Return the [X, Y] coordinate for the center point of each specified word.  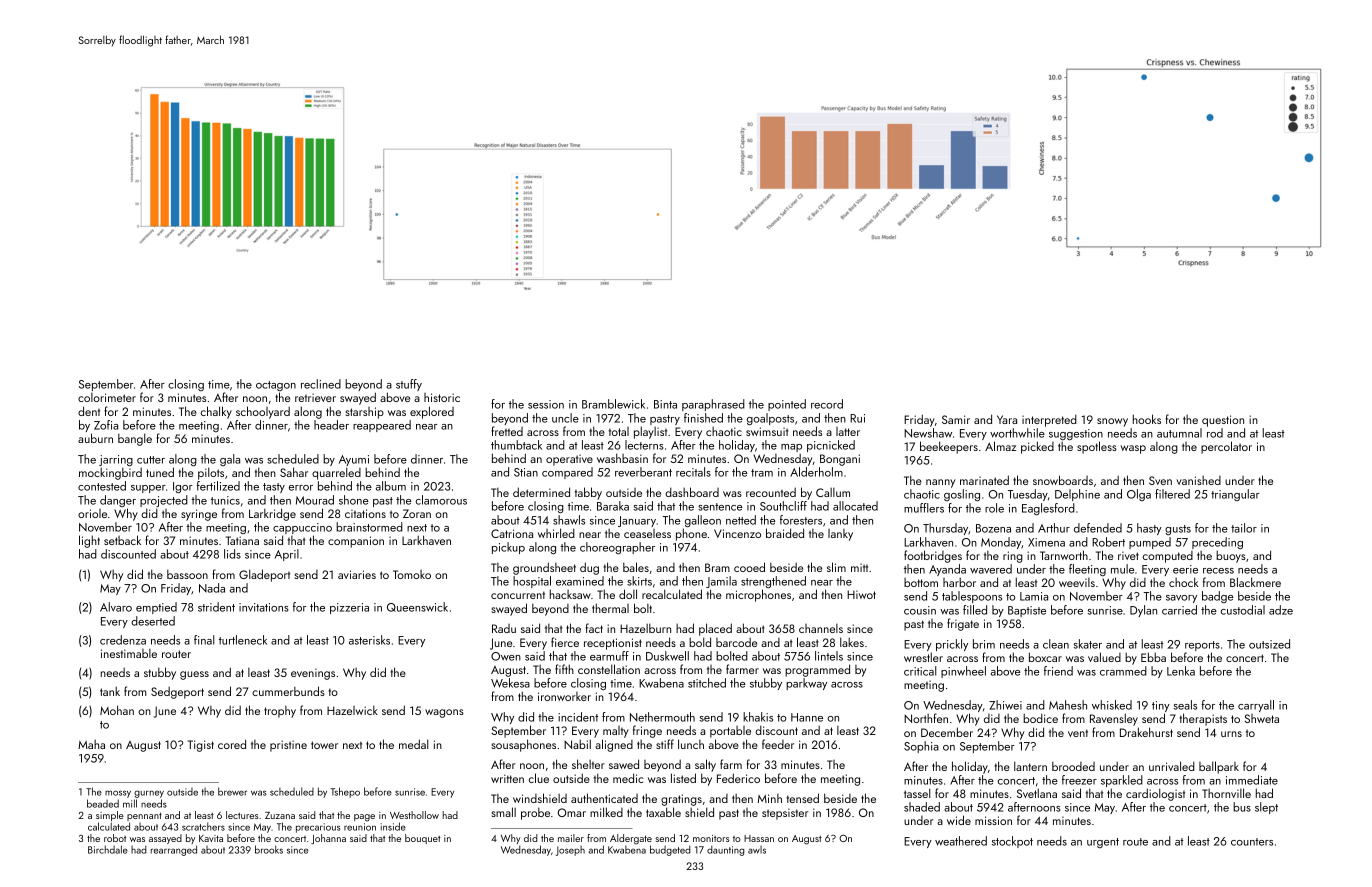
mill [130, 803]
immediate [1252, 780]
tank [110, 691]
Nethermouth [662, 717]
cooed [749, 567]
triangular [1235, 495]
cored [232, 744]
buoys [1231, 556]
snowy [1112, 422]
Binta [665, 404]
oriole [92, 513]
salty [705, 765]
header [331, 425]
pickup [508, 548]
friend [1058, 671]
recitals [693, 472]
